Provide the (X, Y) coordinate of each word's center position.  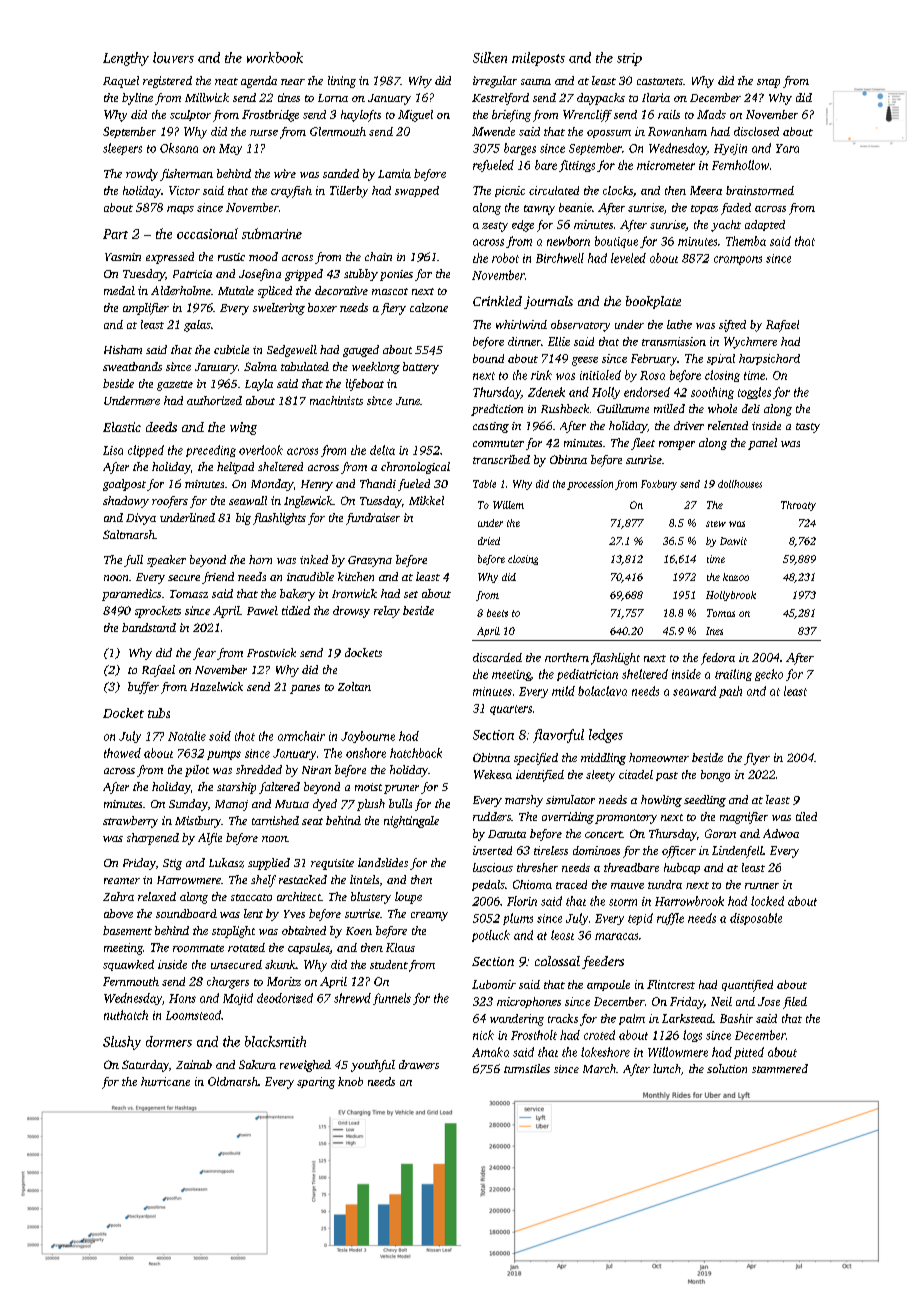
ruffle (670, 919)
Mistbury (198, 822)
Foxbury (659, 485)
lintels (364, 879)
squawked (128, 965)
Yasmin (123, 257)
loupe (408, 898)
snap (768, 83)
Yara (787, 148)
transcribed (501, 459)
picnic (510, 191)
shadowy (126, 502)
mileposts (538, 59)
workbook (275, 57)
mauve (627, 886)
